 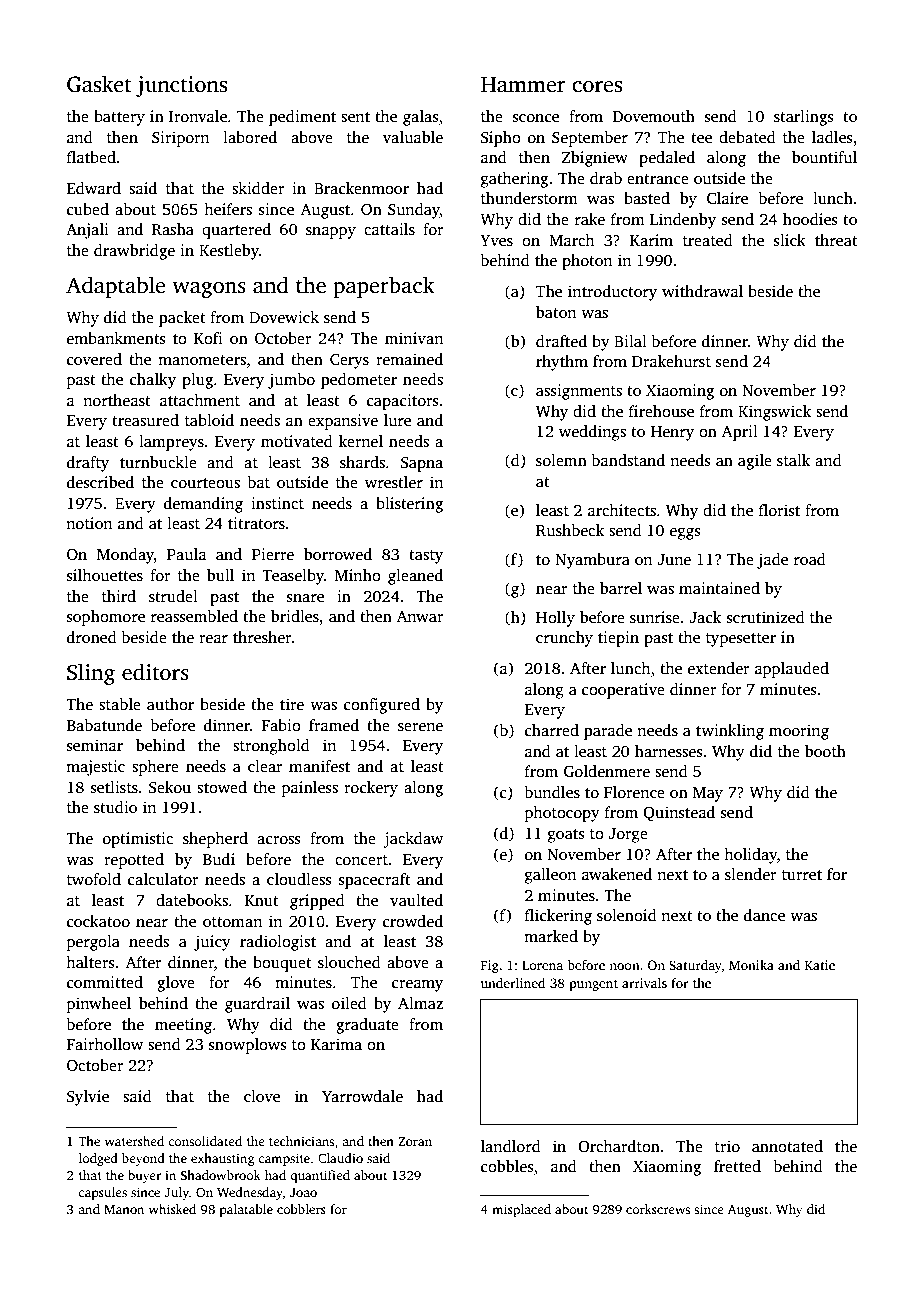 What do you see at coordinates (98, 921) in the page?
I see `cockatoo` at bounding box center [98, 921].
